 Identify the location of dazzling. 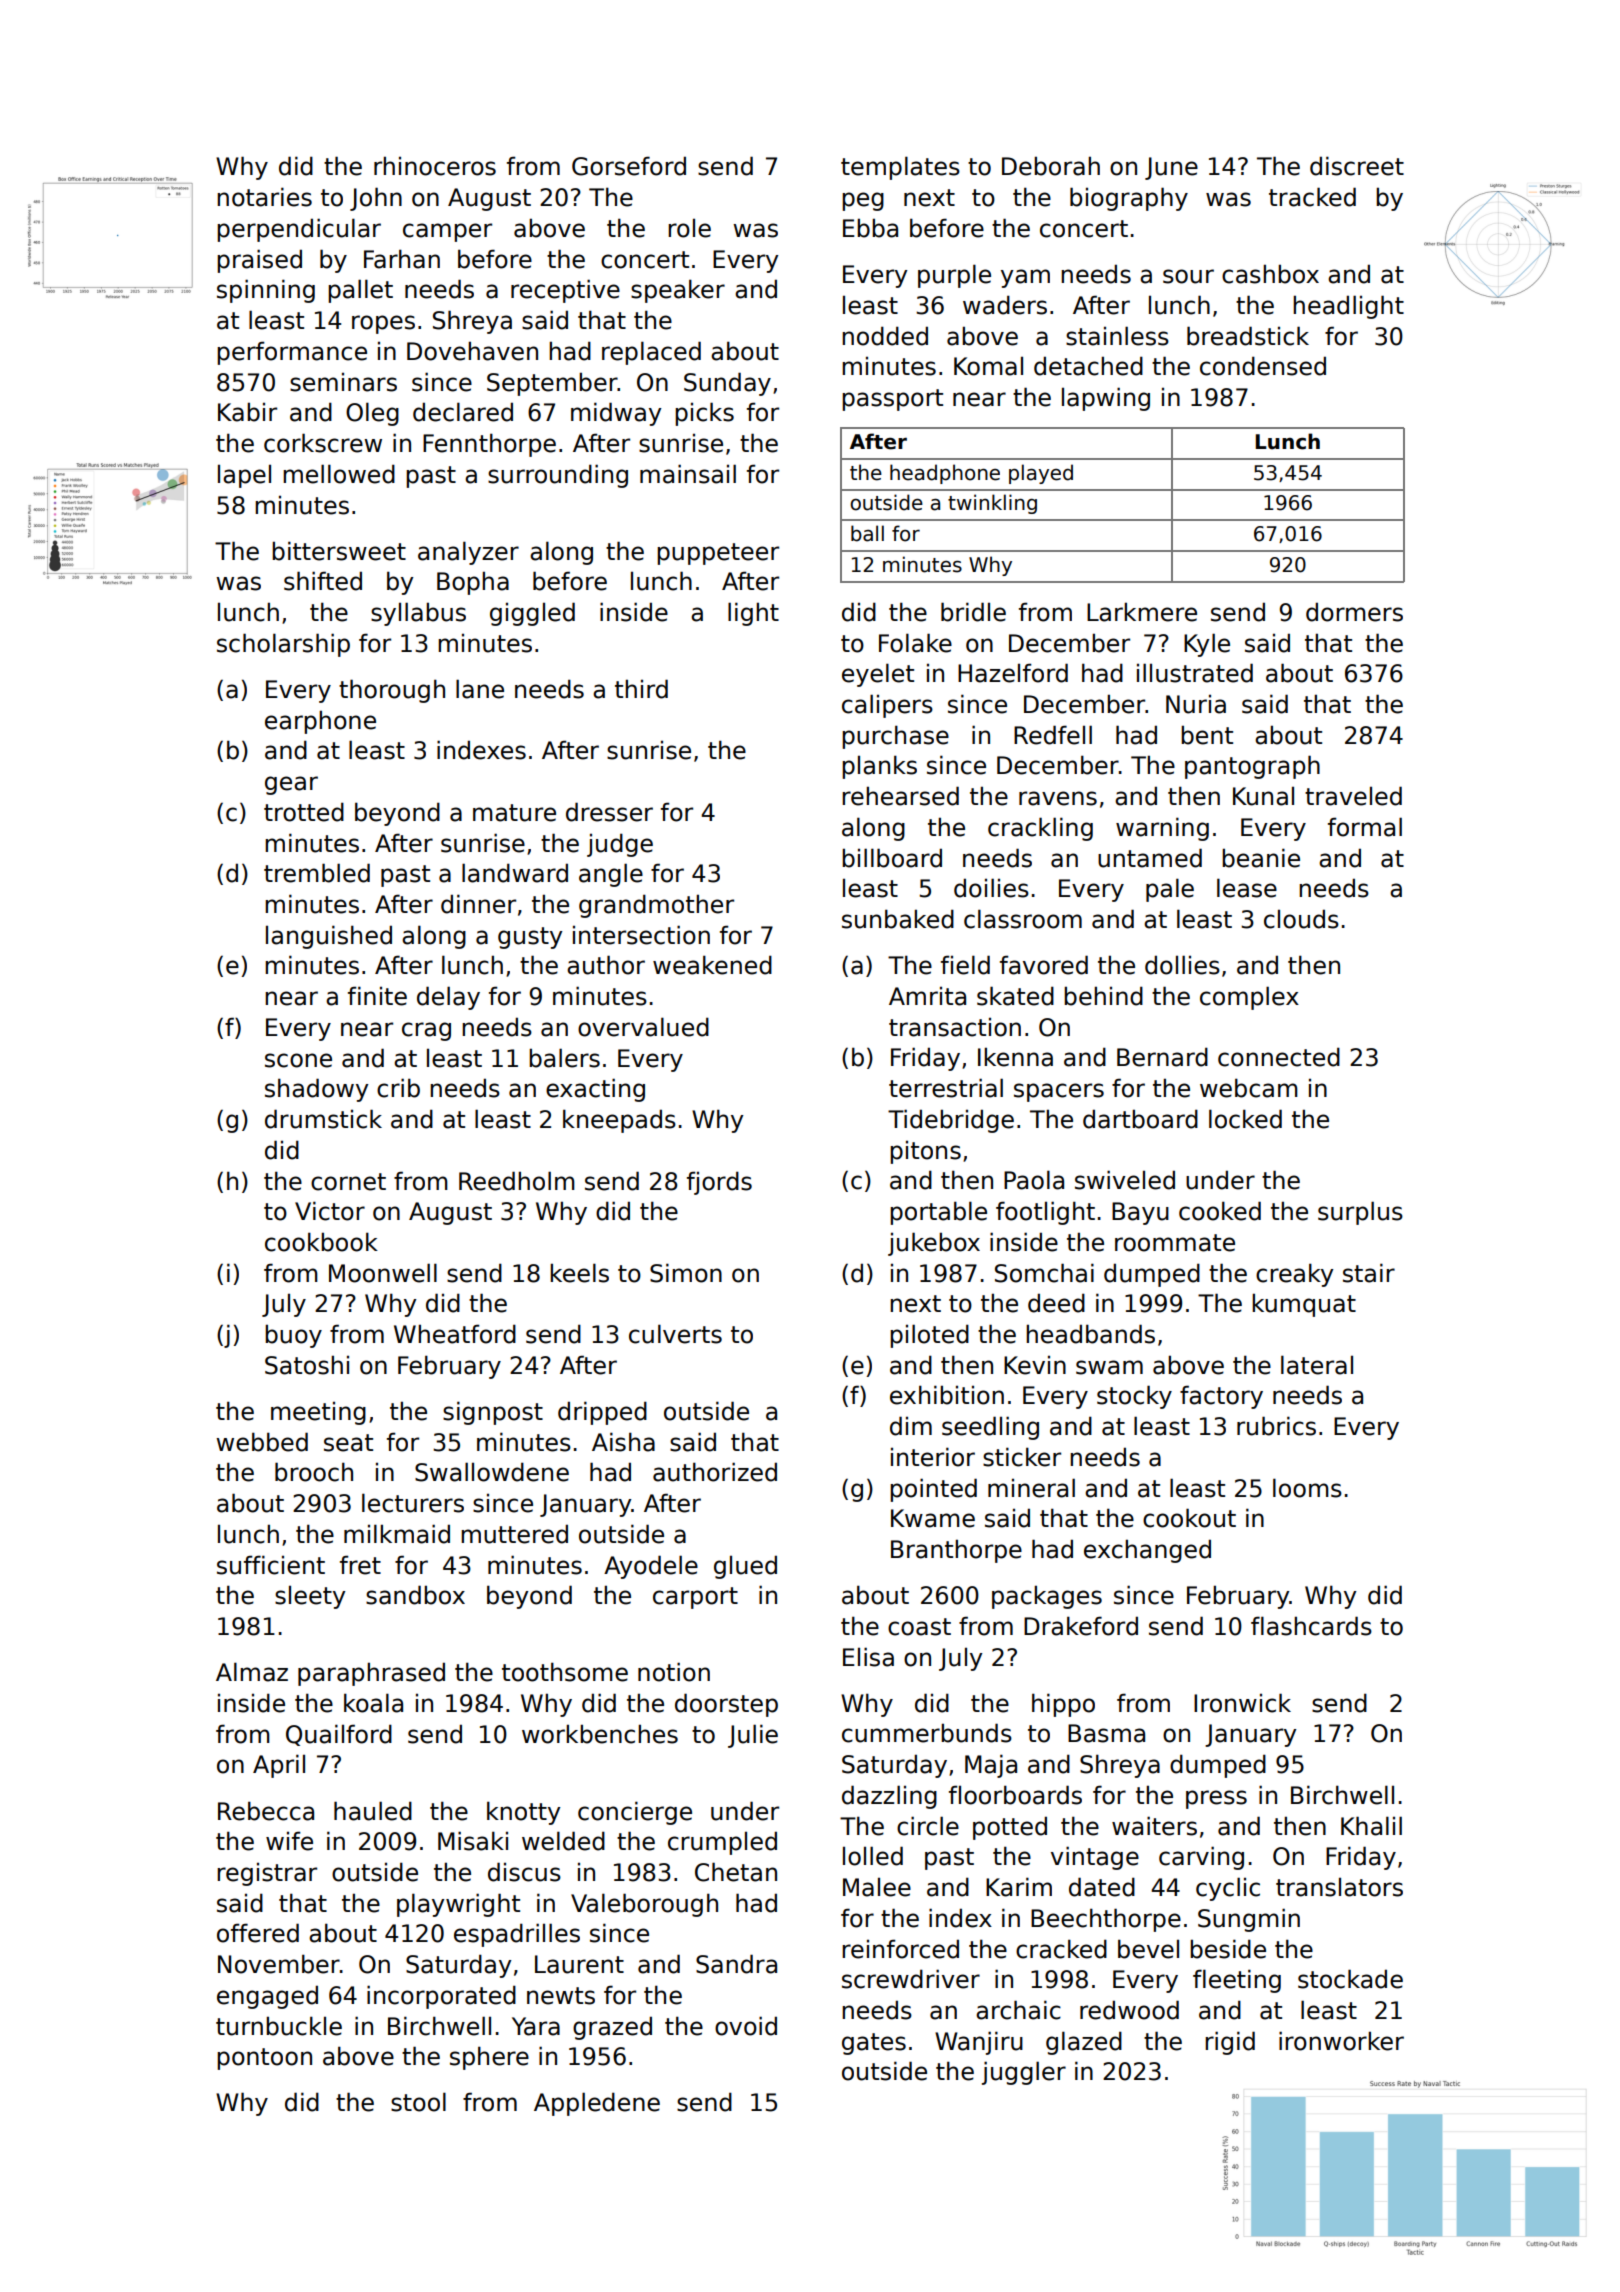
(889, 1797).
